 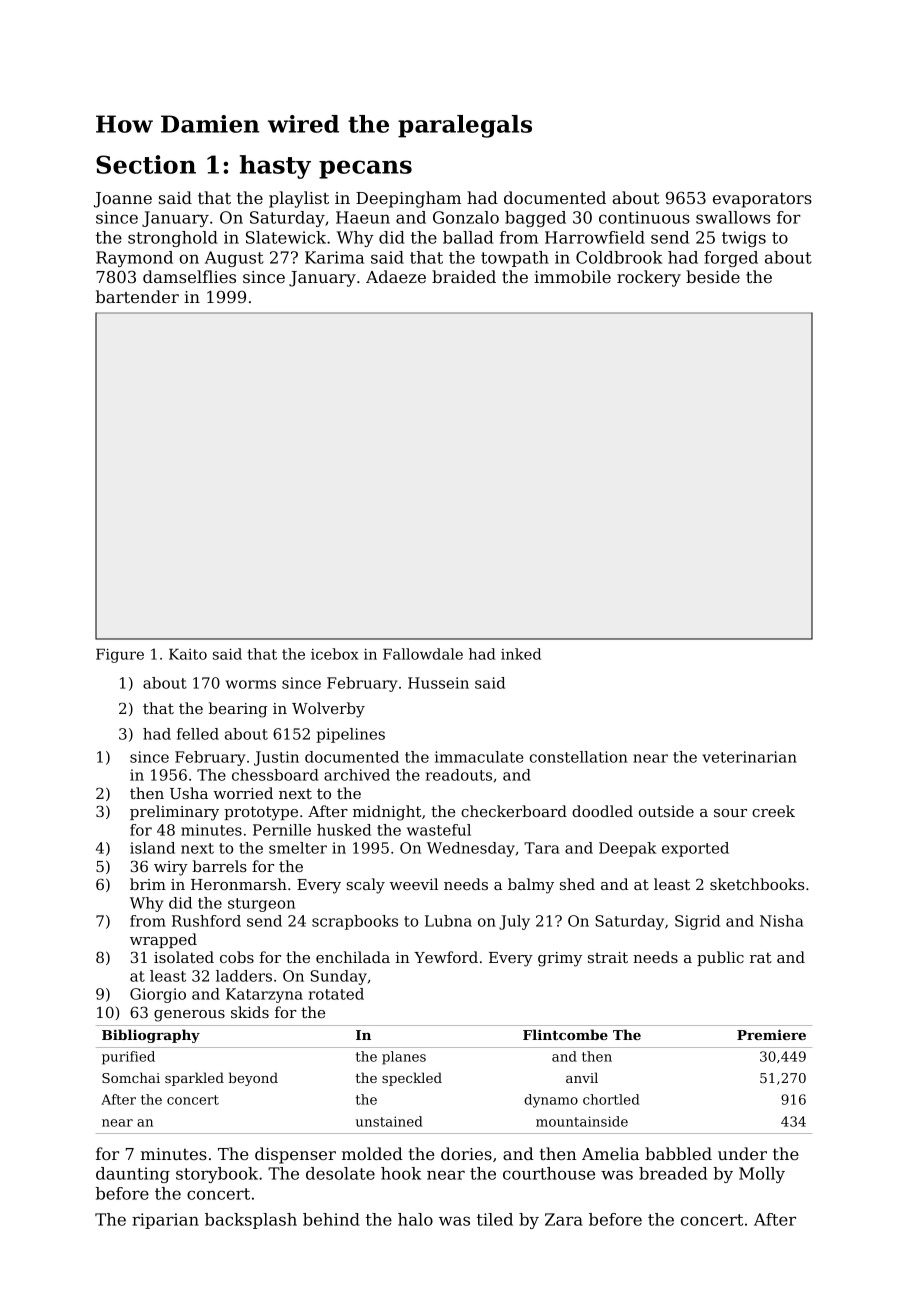 What do you see at coordinates (578, 757) in the screenshot?
I see `constellation` at bounding box center [578, 757].
